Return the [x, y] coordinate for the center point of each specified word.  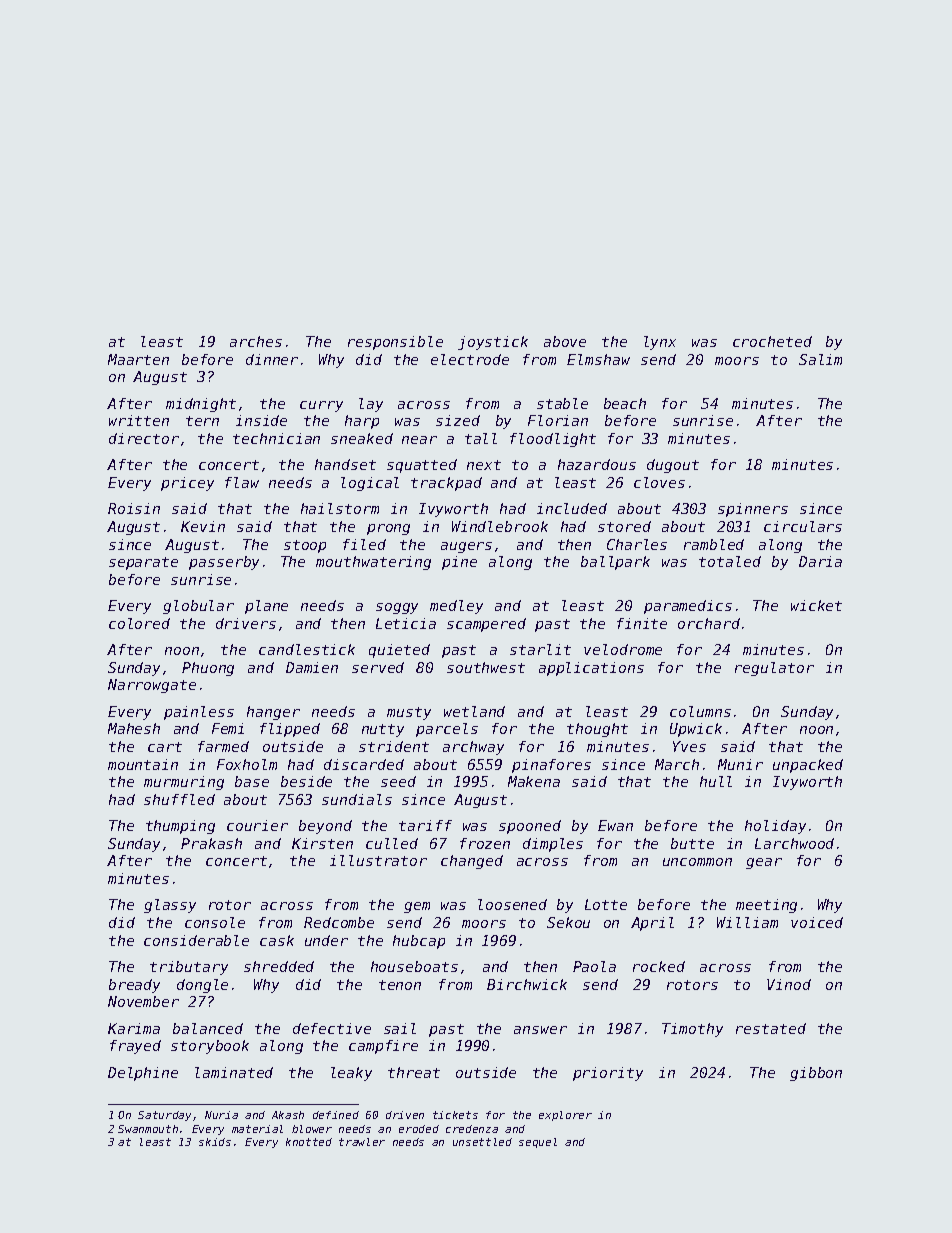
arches [256, 341]
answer [540, 1030]
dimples [553, 845]
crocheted [772, 341]
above [565, 341]
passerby [224, 563]
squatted [422, 466]
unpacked [808, 766]
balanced [208, 1028]
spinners [753, 510]
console [215, 922]
